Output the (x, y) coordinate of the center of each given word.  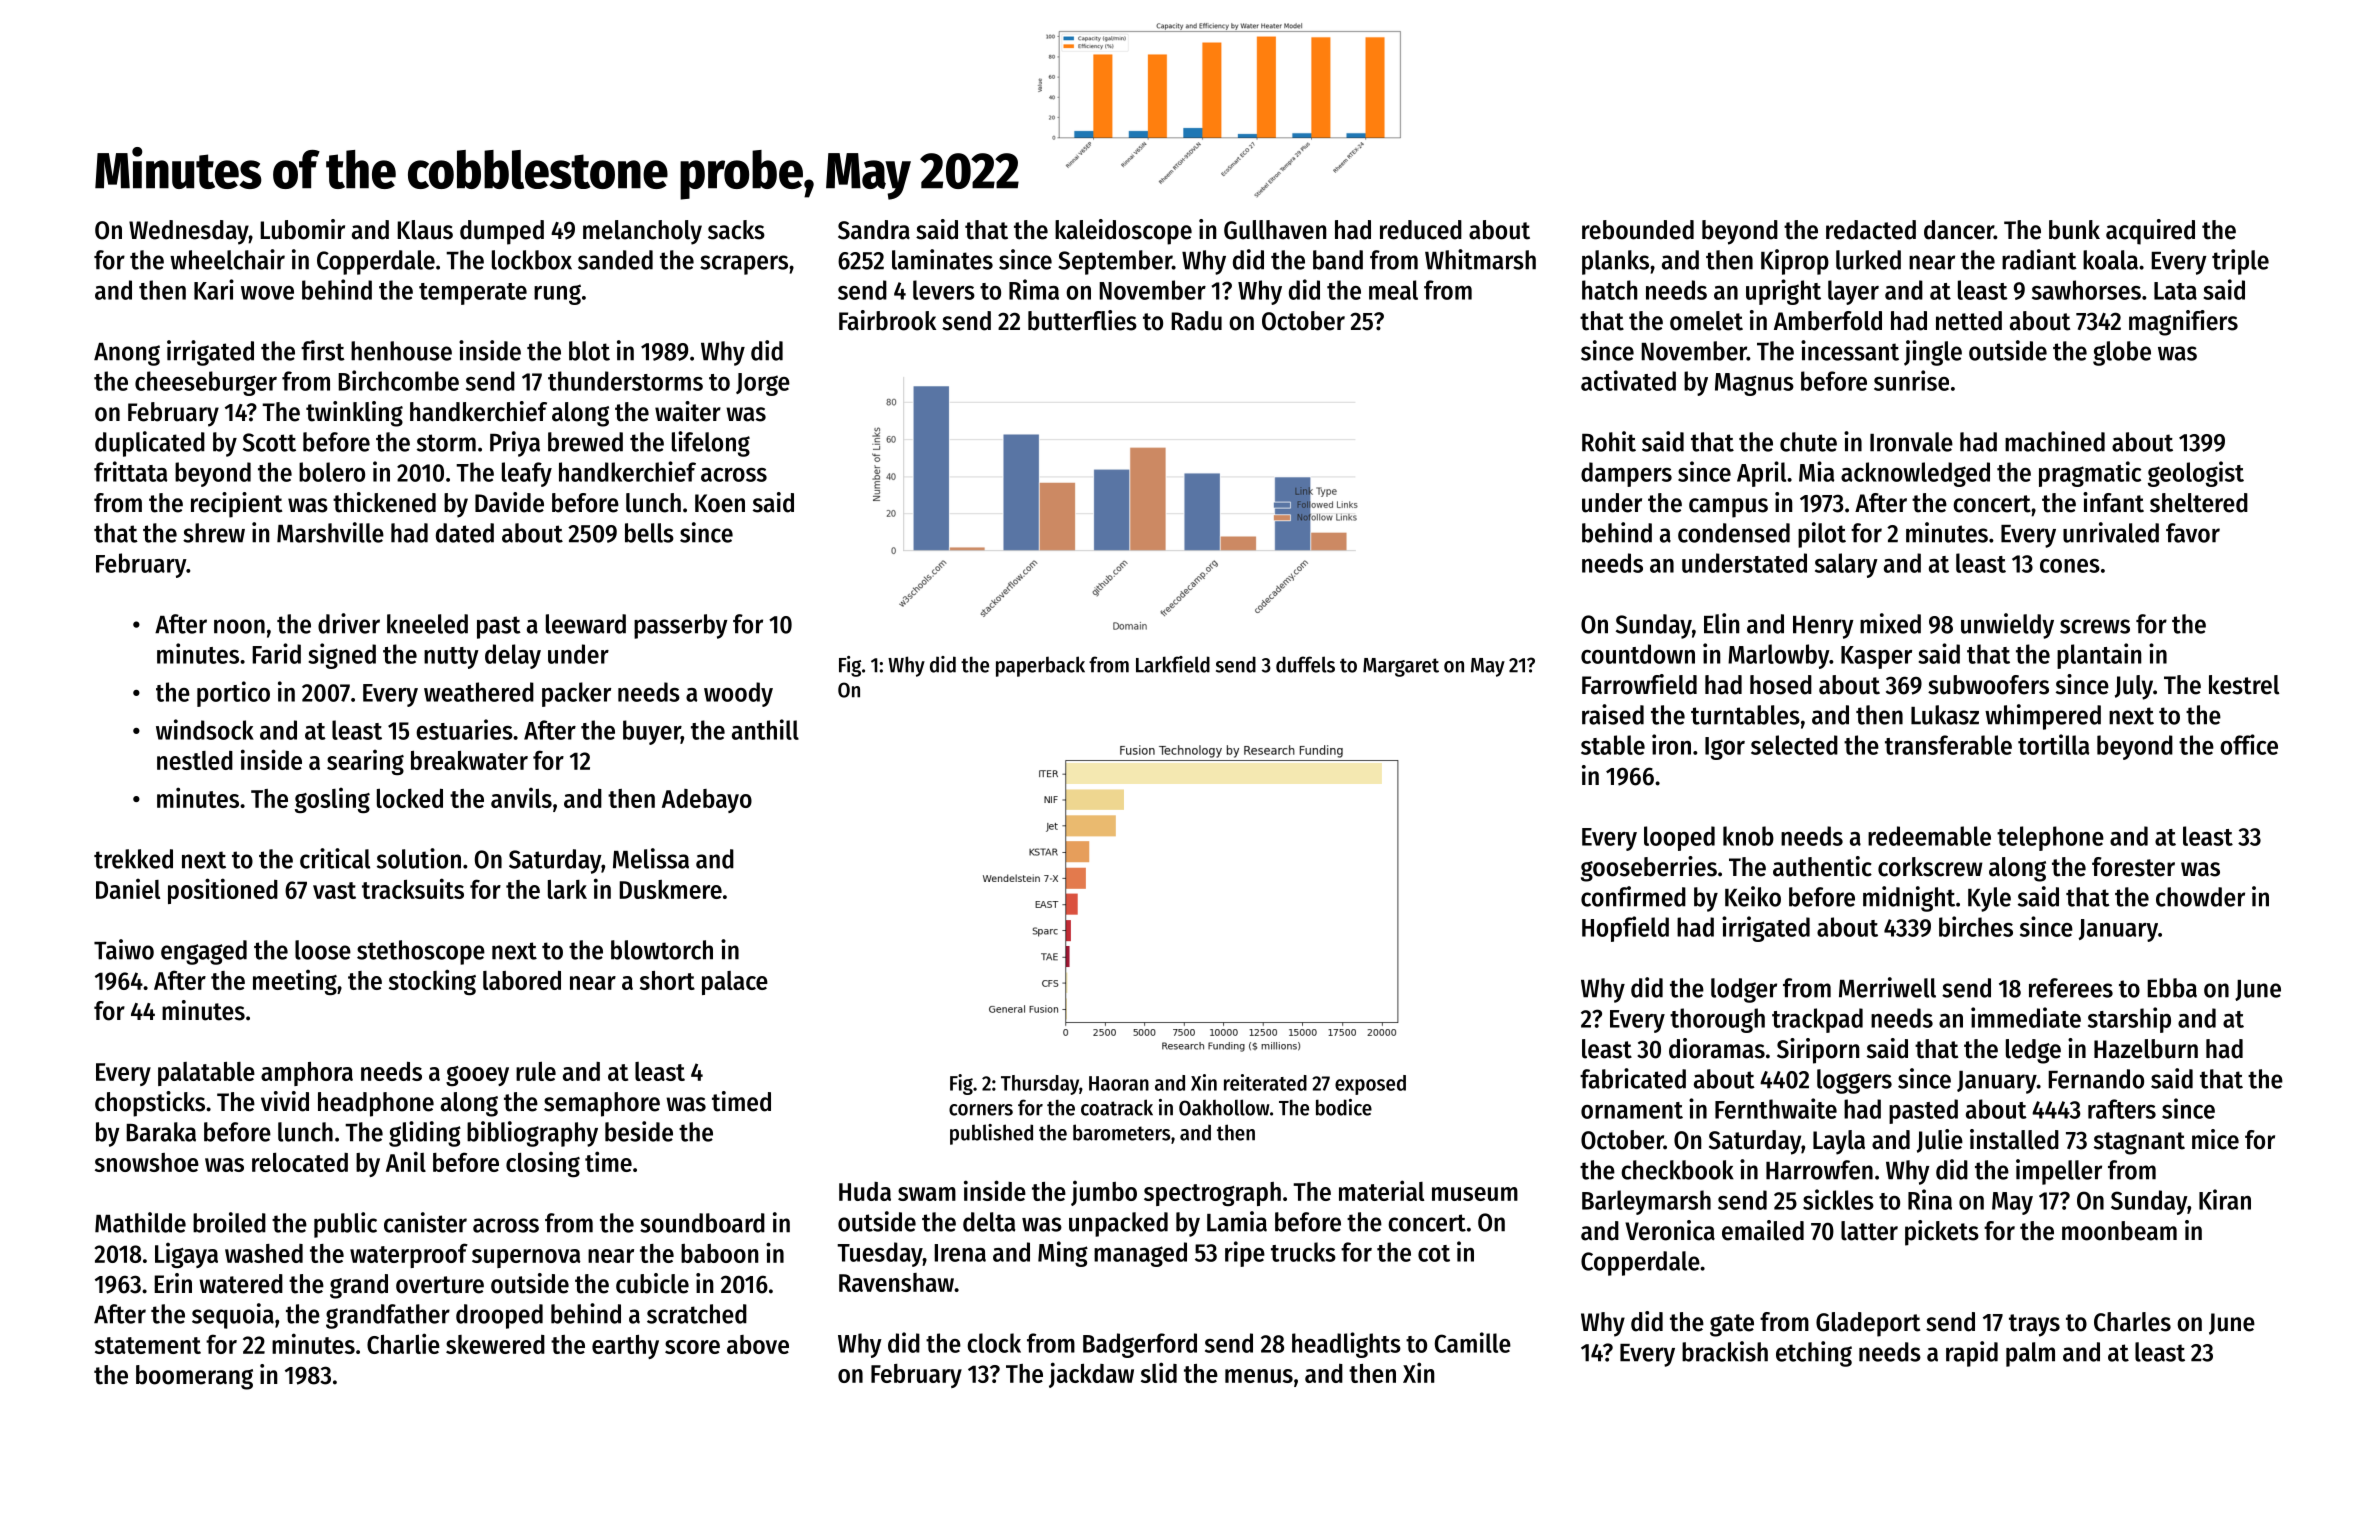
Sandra (874, 230)
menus (1259, 1376)
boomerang (194, 1377)
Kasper (1876, 657)
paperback (1040, 666)
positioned (223, 891)
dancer (1959, 230)
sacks (736, 230)
